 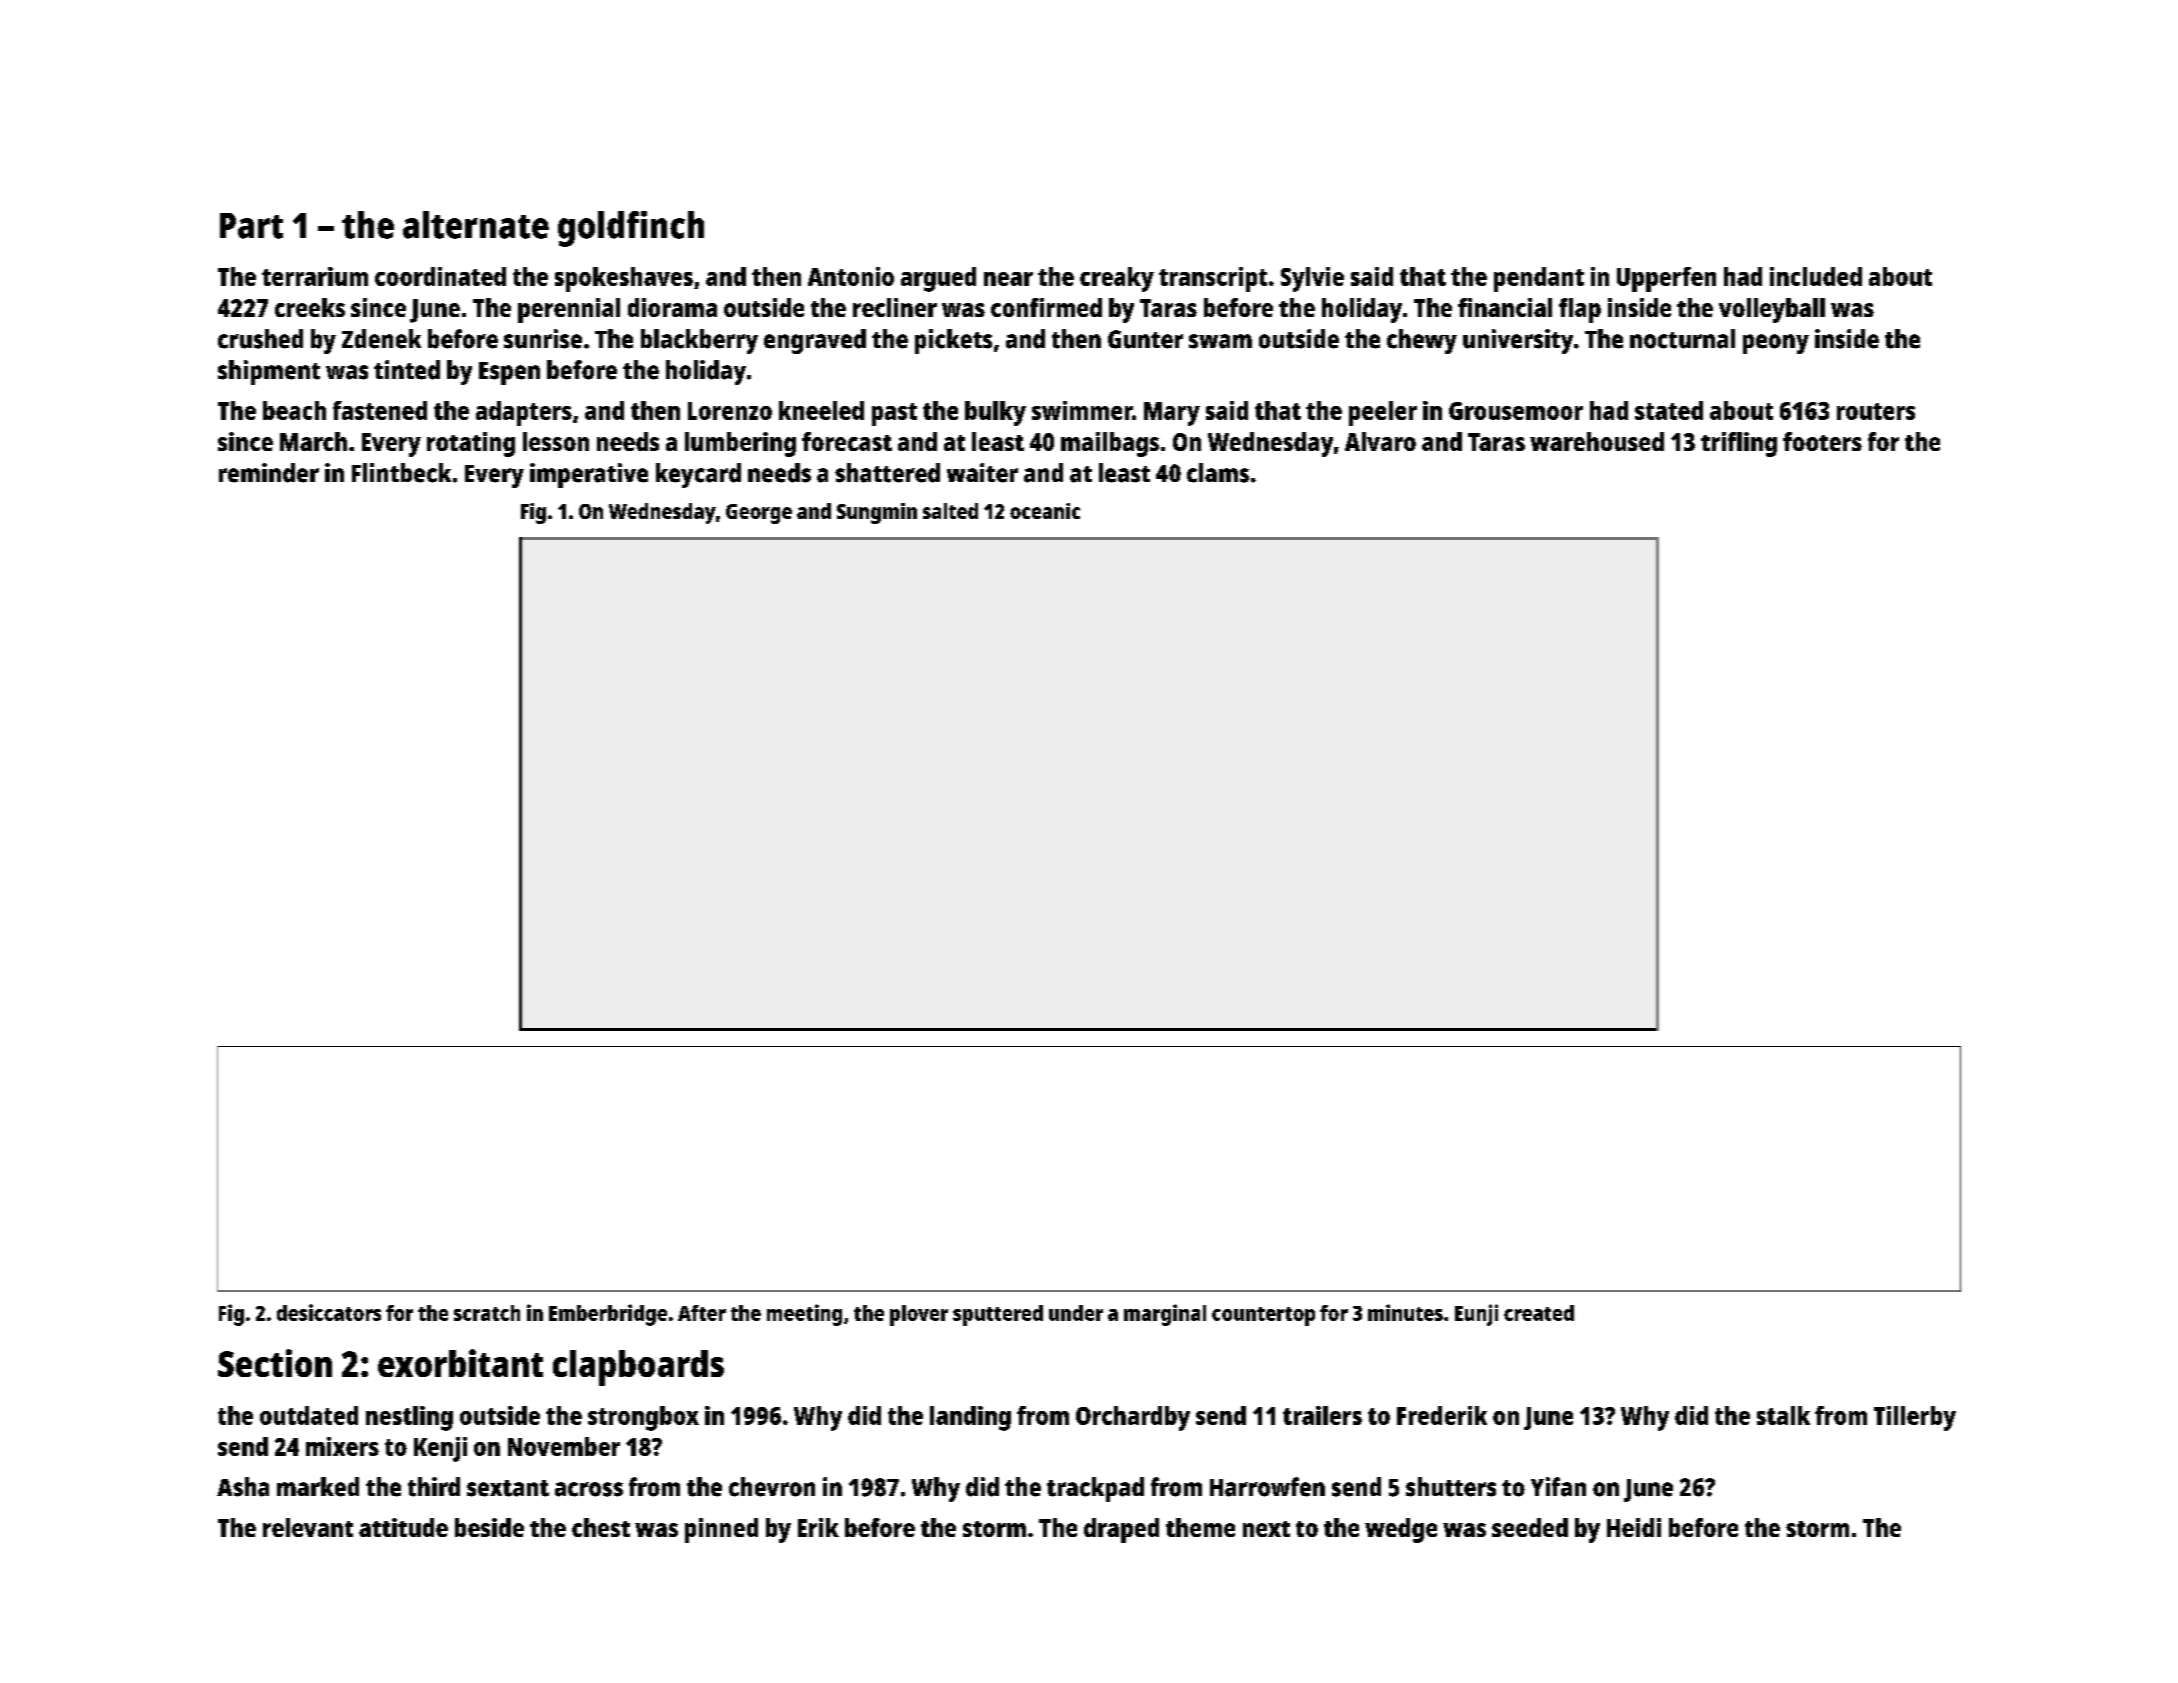 I want to click on created, so click(x=1539, y=1313).
